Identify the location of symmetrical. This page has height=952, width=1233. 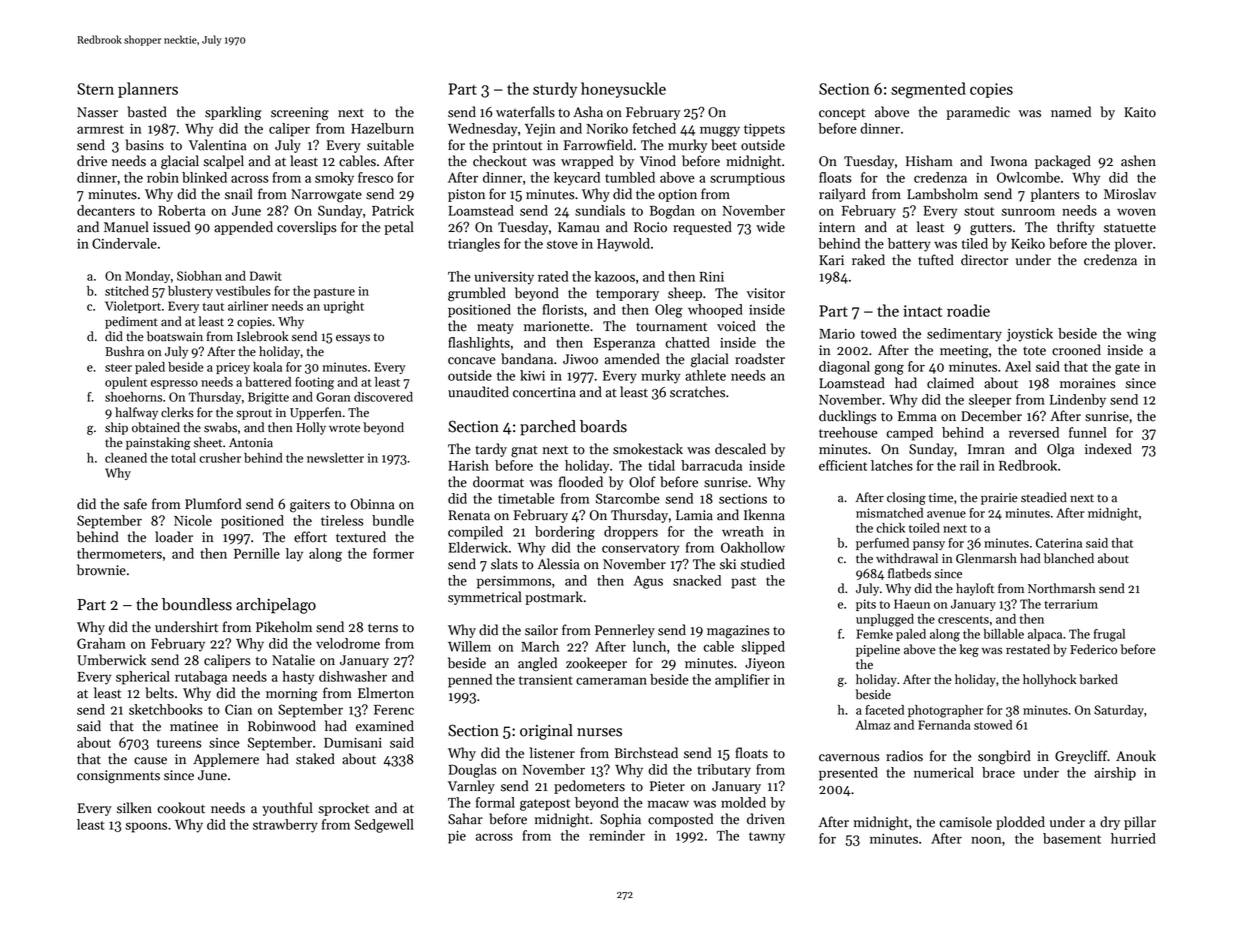
(485, 598).
